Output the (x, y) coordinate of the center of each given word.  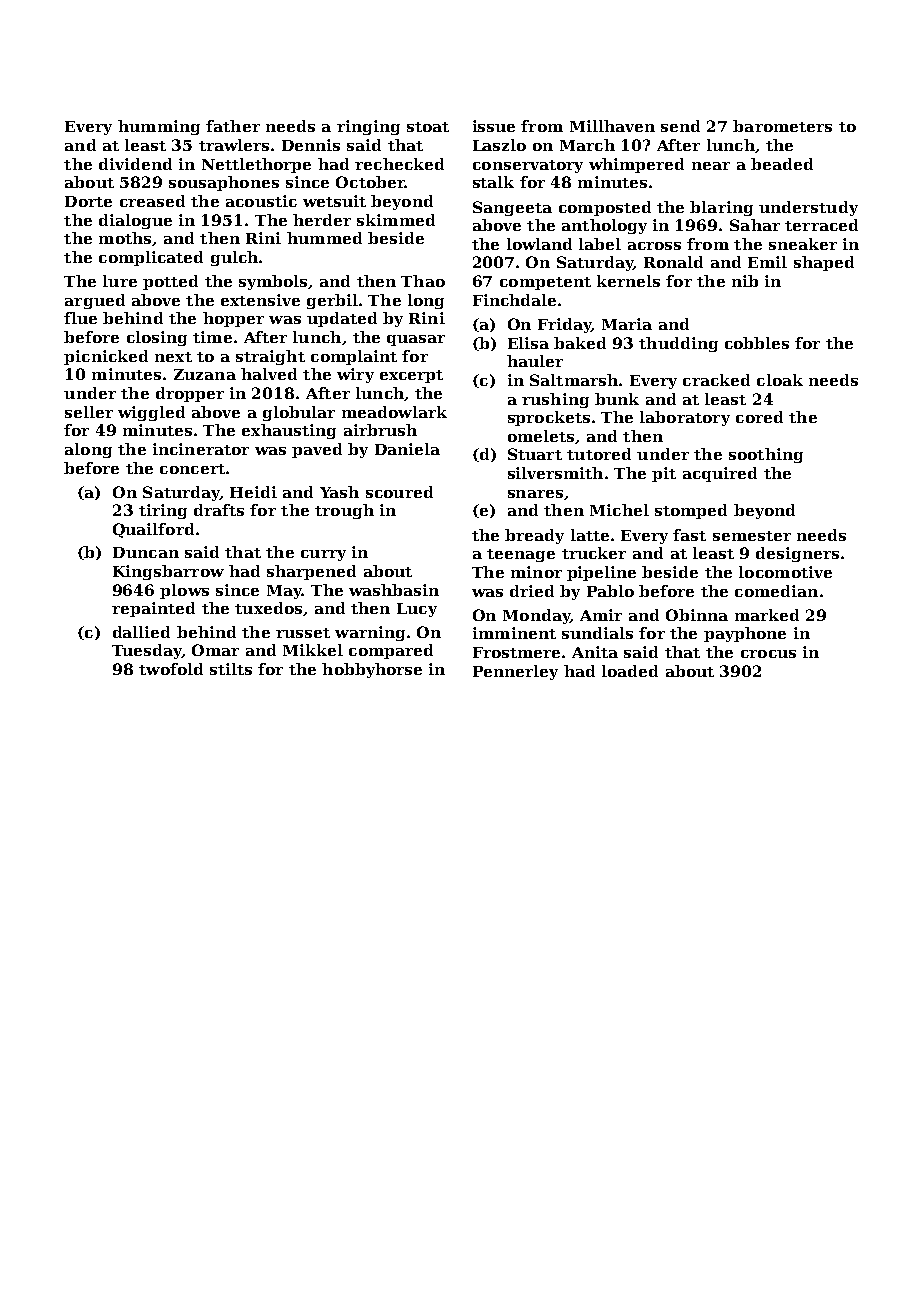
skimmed (396, 220)
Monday (536, 616)
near (711, 166)
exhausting (289, 431)
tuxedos (268, 608)
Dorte (88, 201)
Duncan (146, 552)
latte (590, 535)
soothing (766, 455)
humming (159, 127)
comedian (776, 591)
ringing (368, 127)
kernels (628, 281)
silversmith (555, 473)
